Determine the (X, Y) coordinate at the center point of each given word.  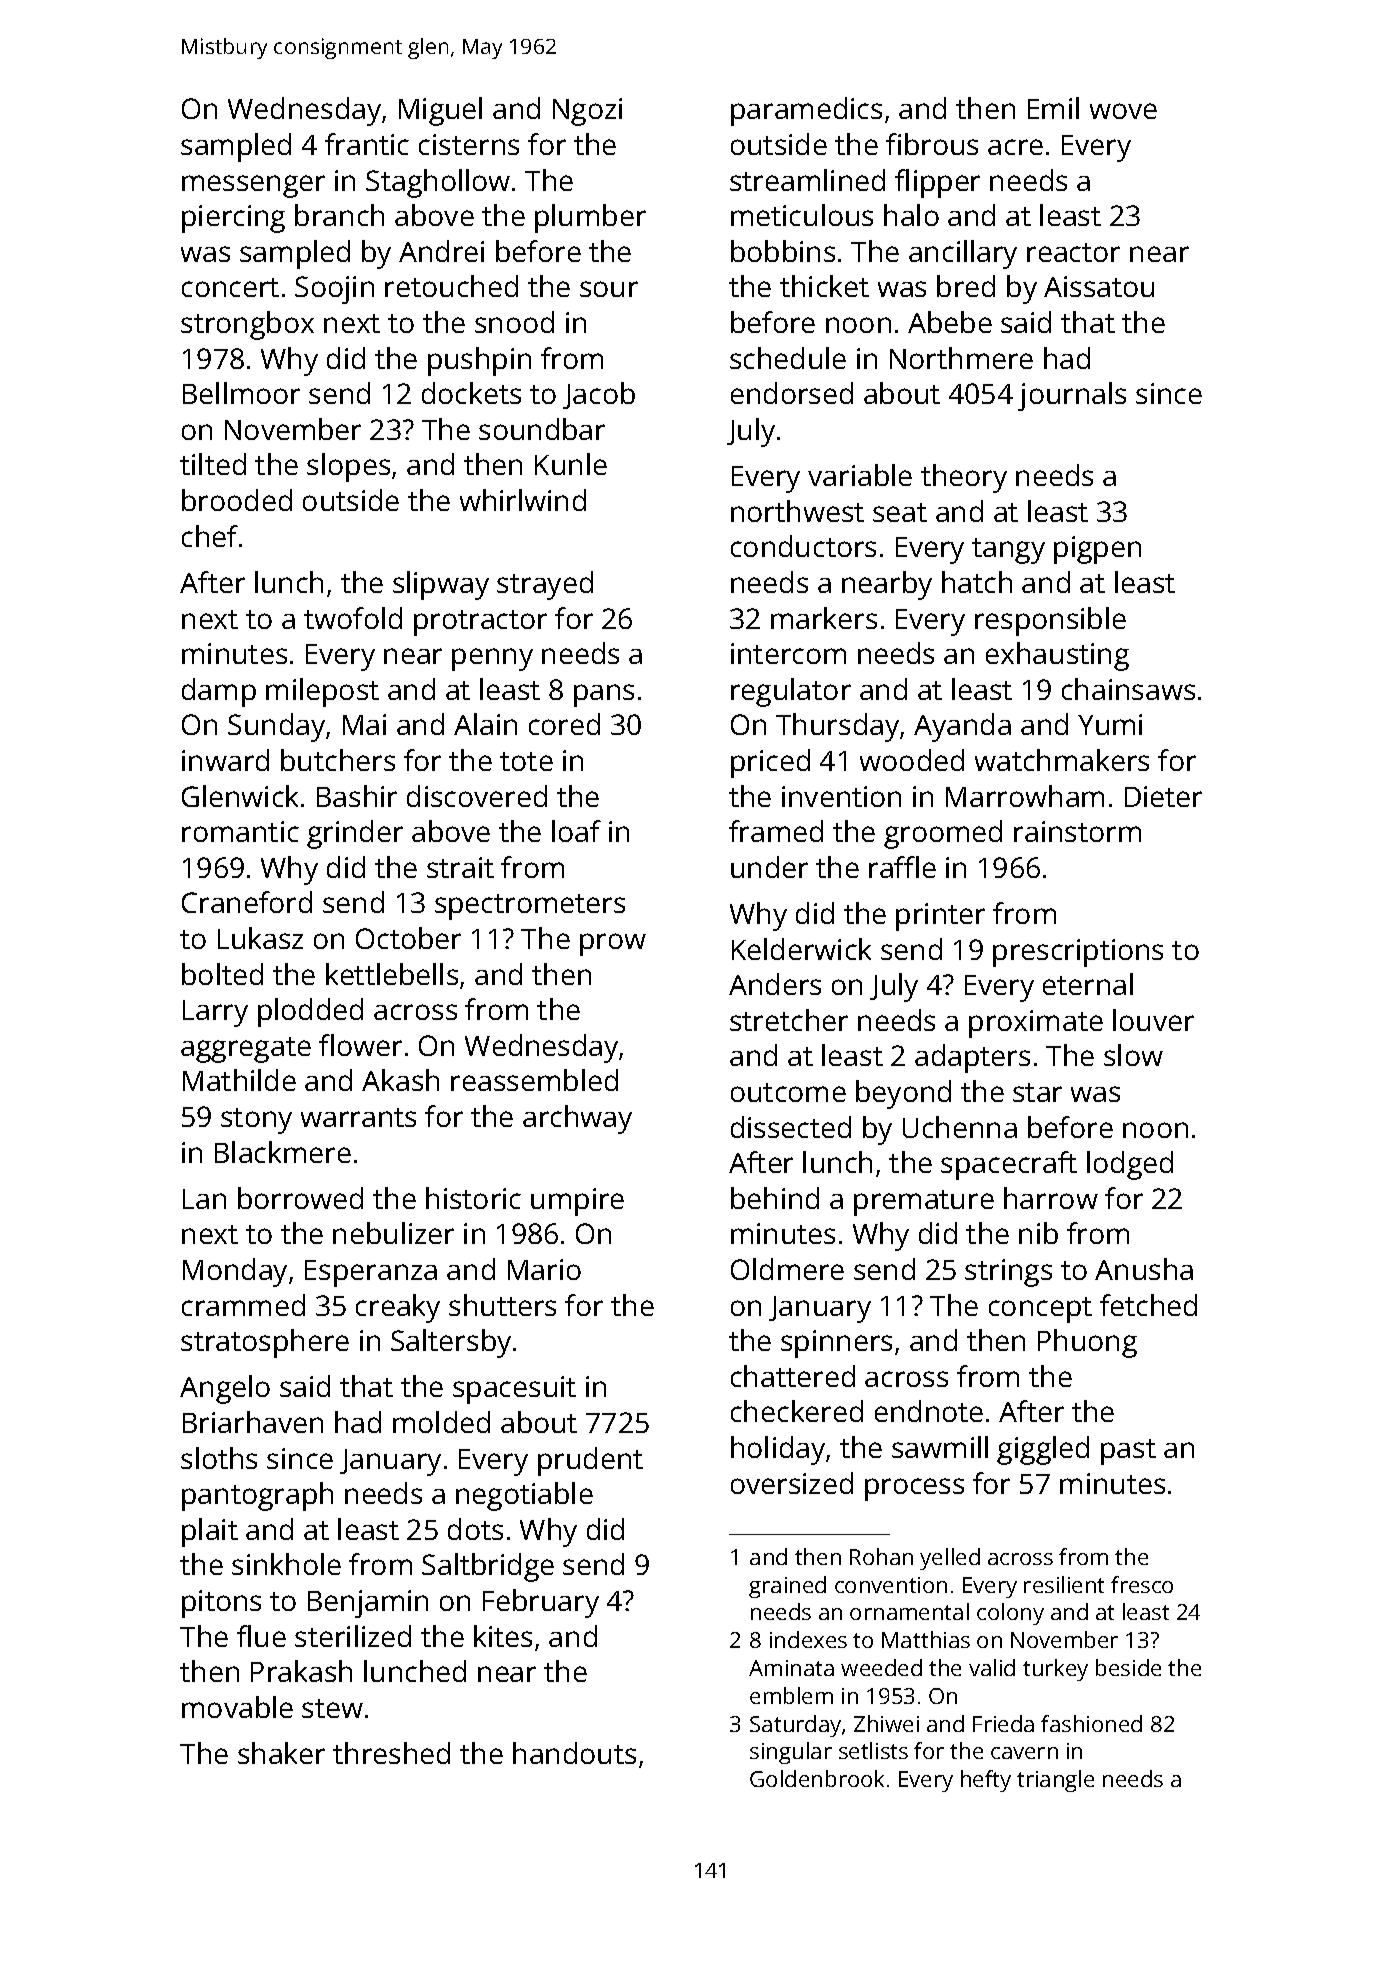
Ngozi (587, 112)
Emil (1053, 108)
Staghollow (438, 183)
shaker (281, 1753)
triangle (1055, 1781)
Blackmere (283, 1152)
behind (775, 1198)
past (1128, 1452)
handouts (574, 1753)
